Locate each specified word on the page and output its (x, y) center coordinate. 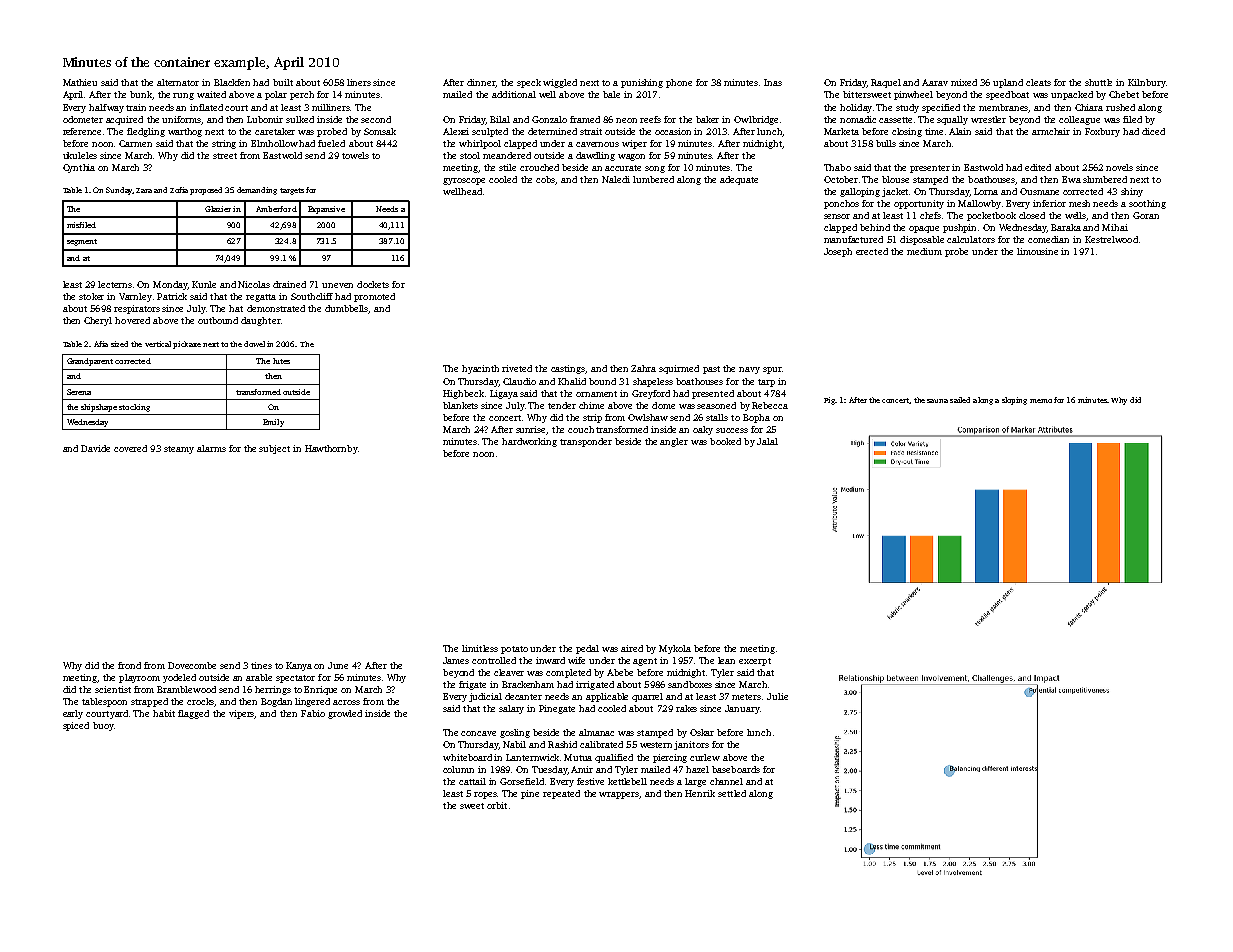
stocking (134, 408)
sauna (937, 401)
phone (679, 83)
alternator (178, 82)
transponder (586, 442)
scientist (113, 689)
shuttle (1098, 82)
